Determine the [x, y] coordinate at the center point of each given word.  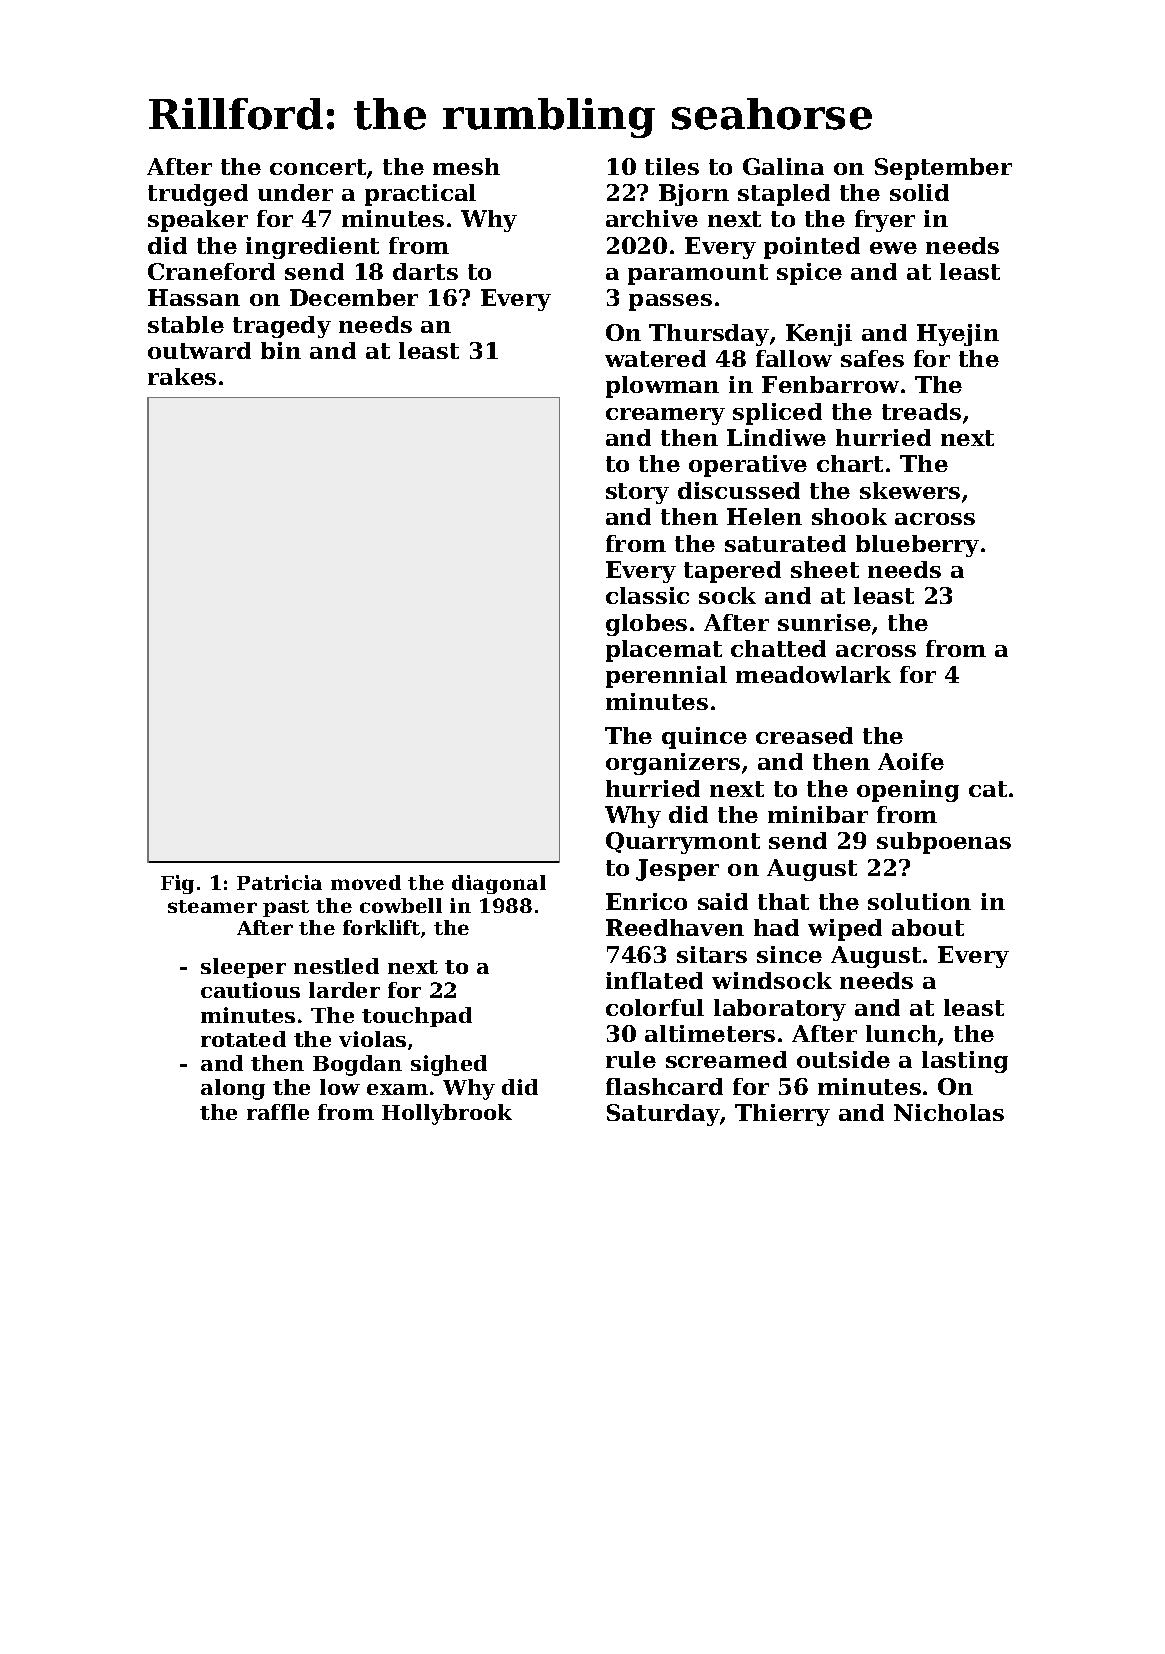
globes [646, 625]
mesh [466, 166]
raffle [278, 1112]
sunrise [824, 622]
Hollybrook [447, 1114]
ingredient [312, 248]
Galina [783, 166]
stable [186, 324]
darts [425, 271]
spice [809, 274]
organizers [673, 764]
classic [647, 595]
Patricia [279, 882]
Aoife [911, 761]
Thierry [782, 1115]
